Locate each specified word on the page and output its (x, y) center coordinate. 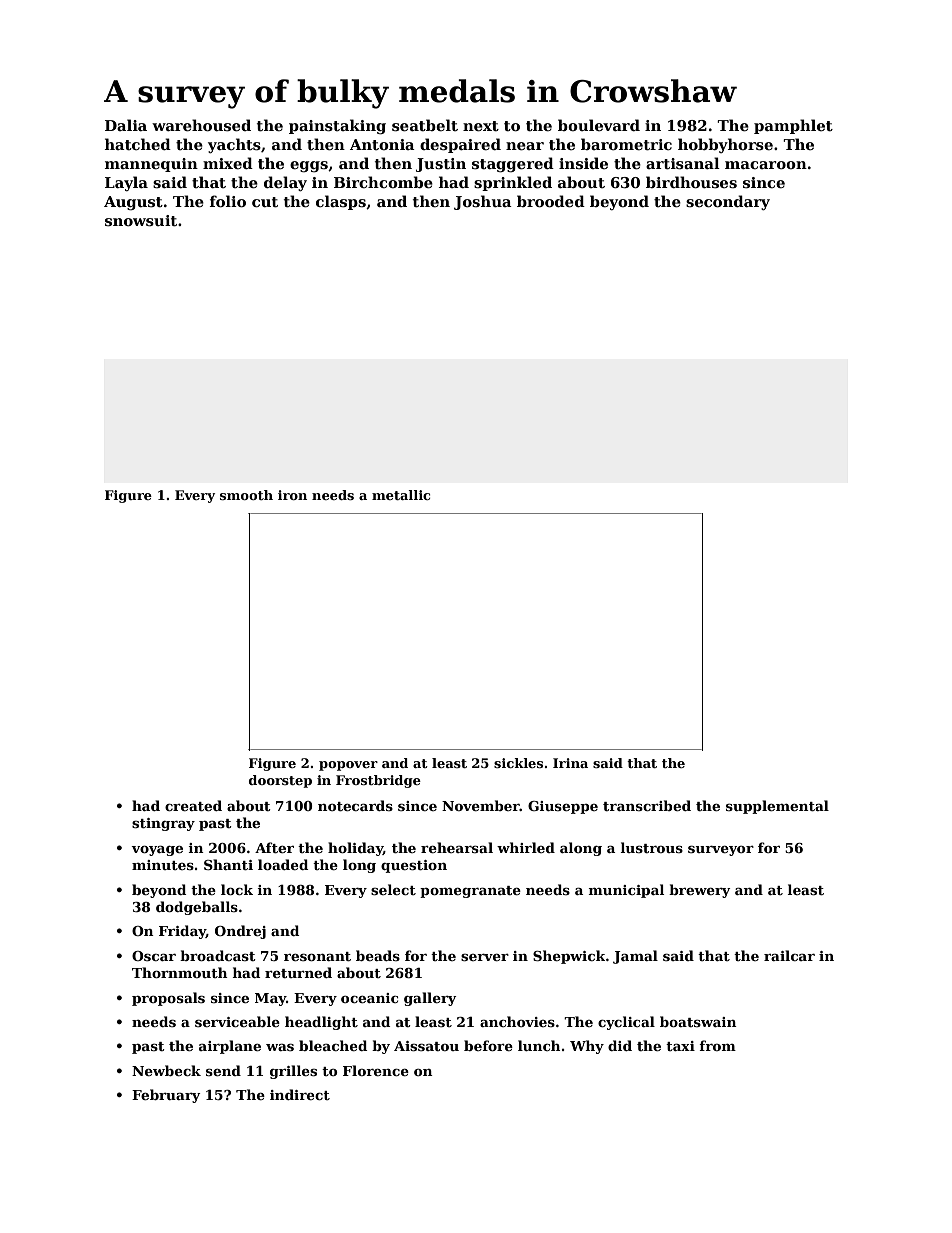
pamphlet (793, 126)
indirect (300, 1094)
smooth (246, 495)
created (193, 805)
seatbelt (425, 125)
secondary (728, 202)
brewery (700, 891)
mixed (228, 163)
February (166, 1096)
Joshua (483, 202)
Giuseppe (563, 807)
